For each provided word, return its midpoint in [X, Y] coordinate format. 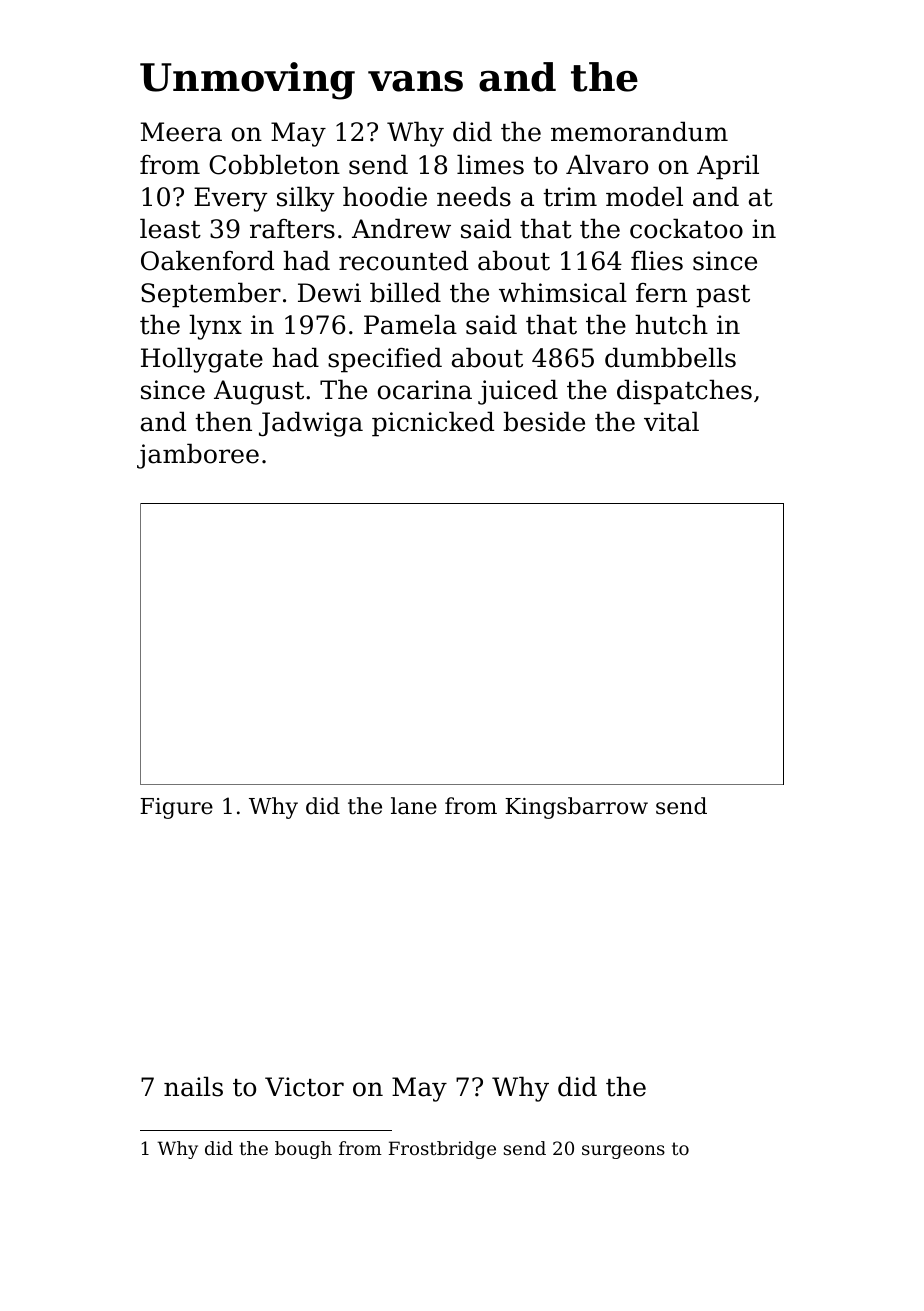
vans [415, 81]
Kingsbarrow [576, 808]
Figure [176, 808]
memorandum [639, 131]
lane [414, 806]
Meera [181, 132]
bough [303, 1150]
